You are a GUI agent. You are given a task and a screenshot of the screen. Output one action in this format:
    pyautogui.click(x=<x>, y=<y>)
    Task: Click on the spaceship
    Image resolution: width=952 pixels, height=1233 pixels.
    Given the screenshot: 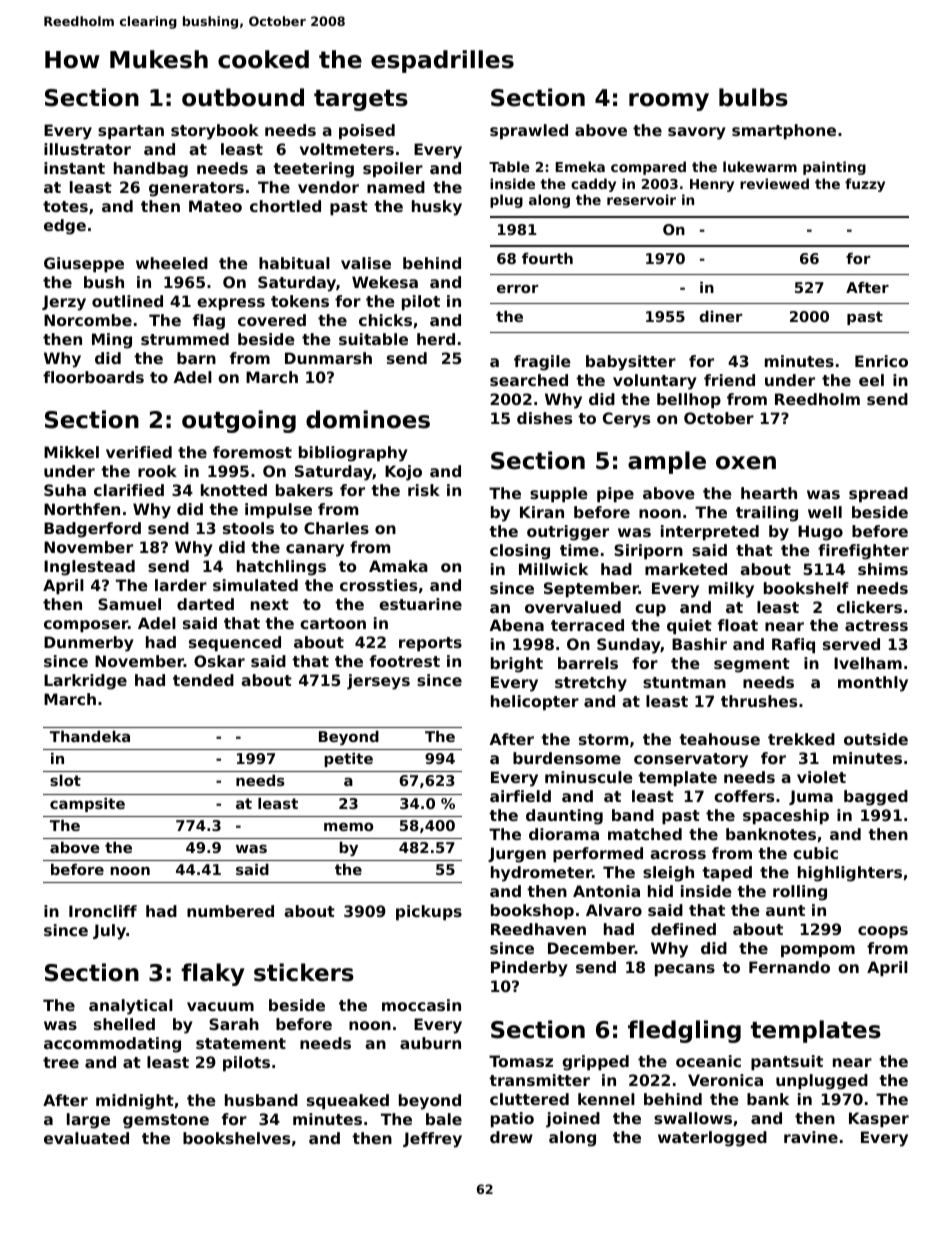 What is the action you would take?
    pyautogui.click(x=786, y=816)
